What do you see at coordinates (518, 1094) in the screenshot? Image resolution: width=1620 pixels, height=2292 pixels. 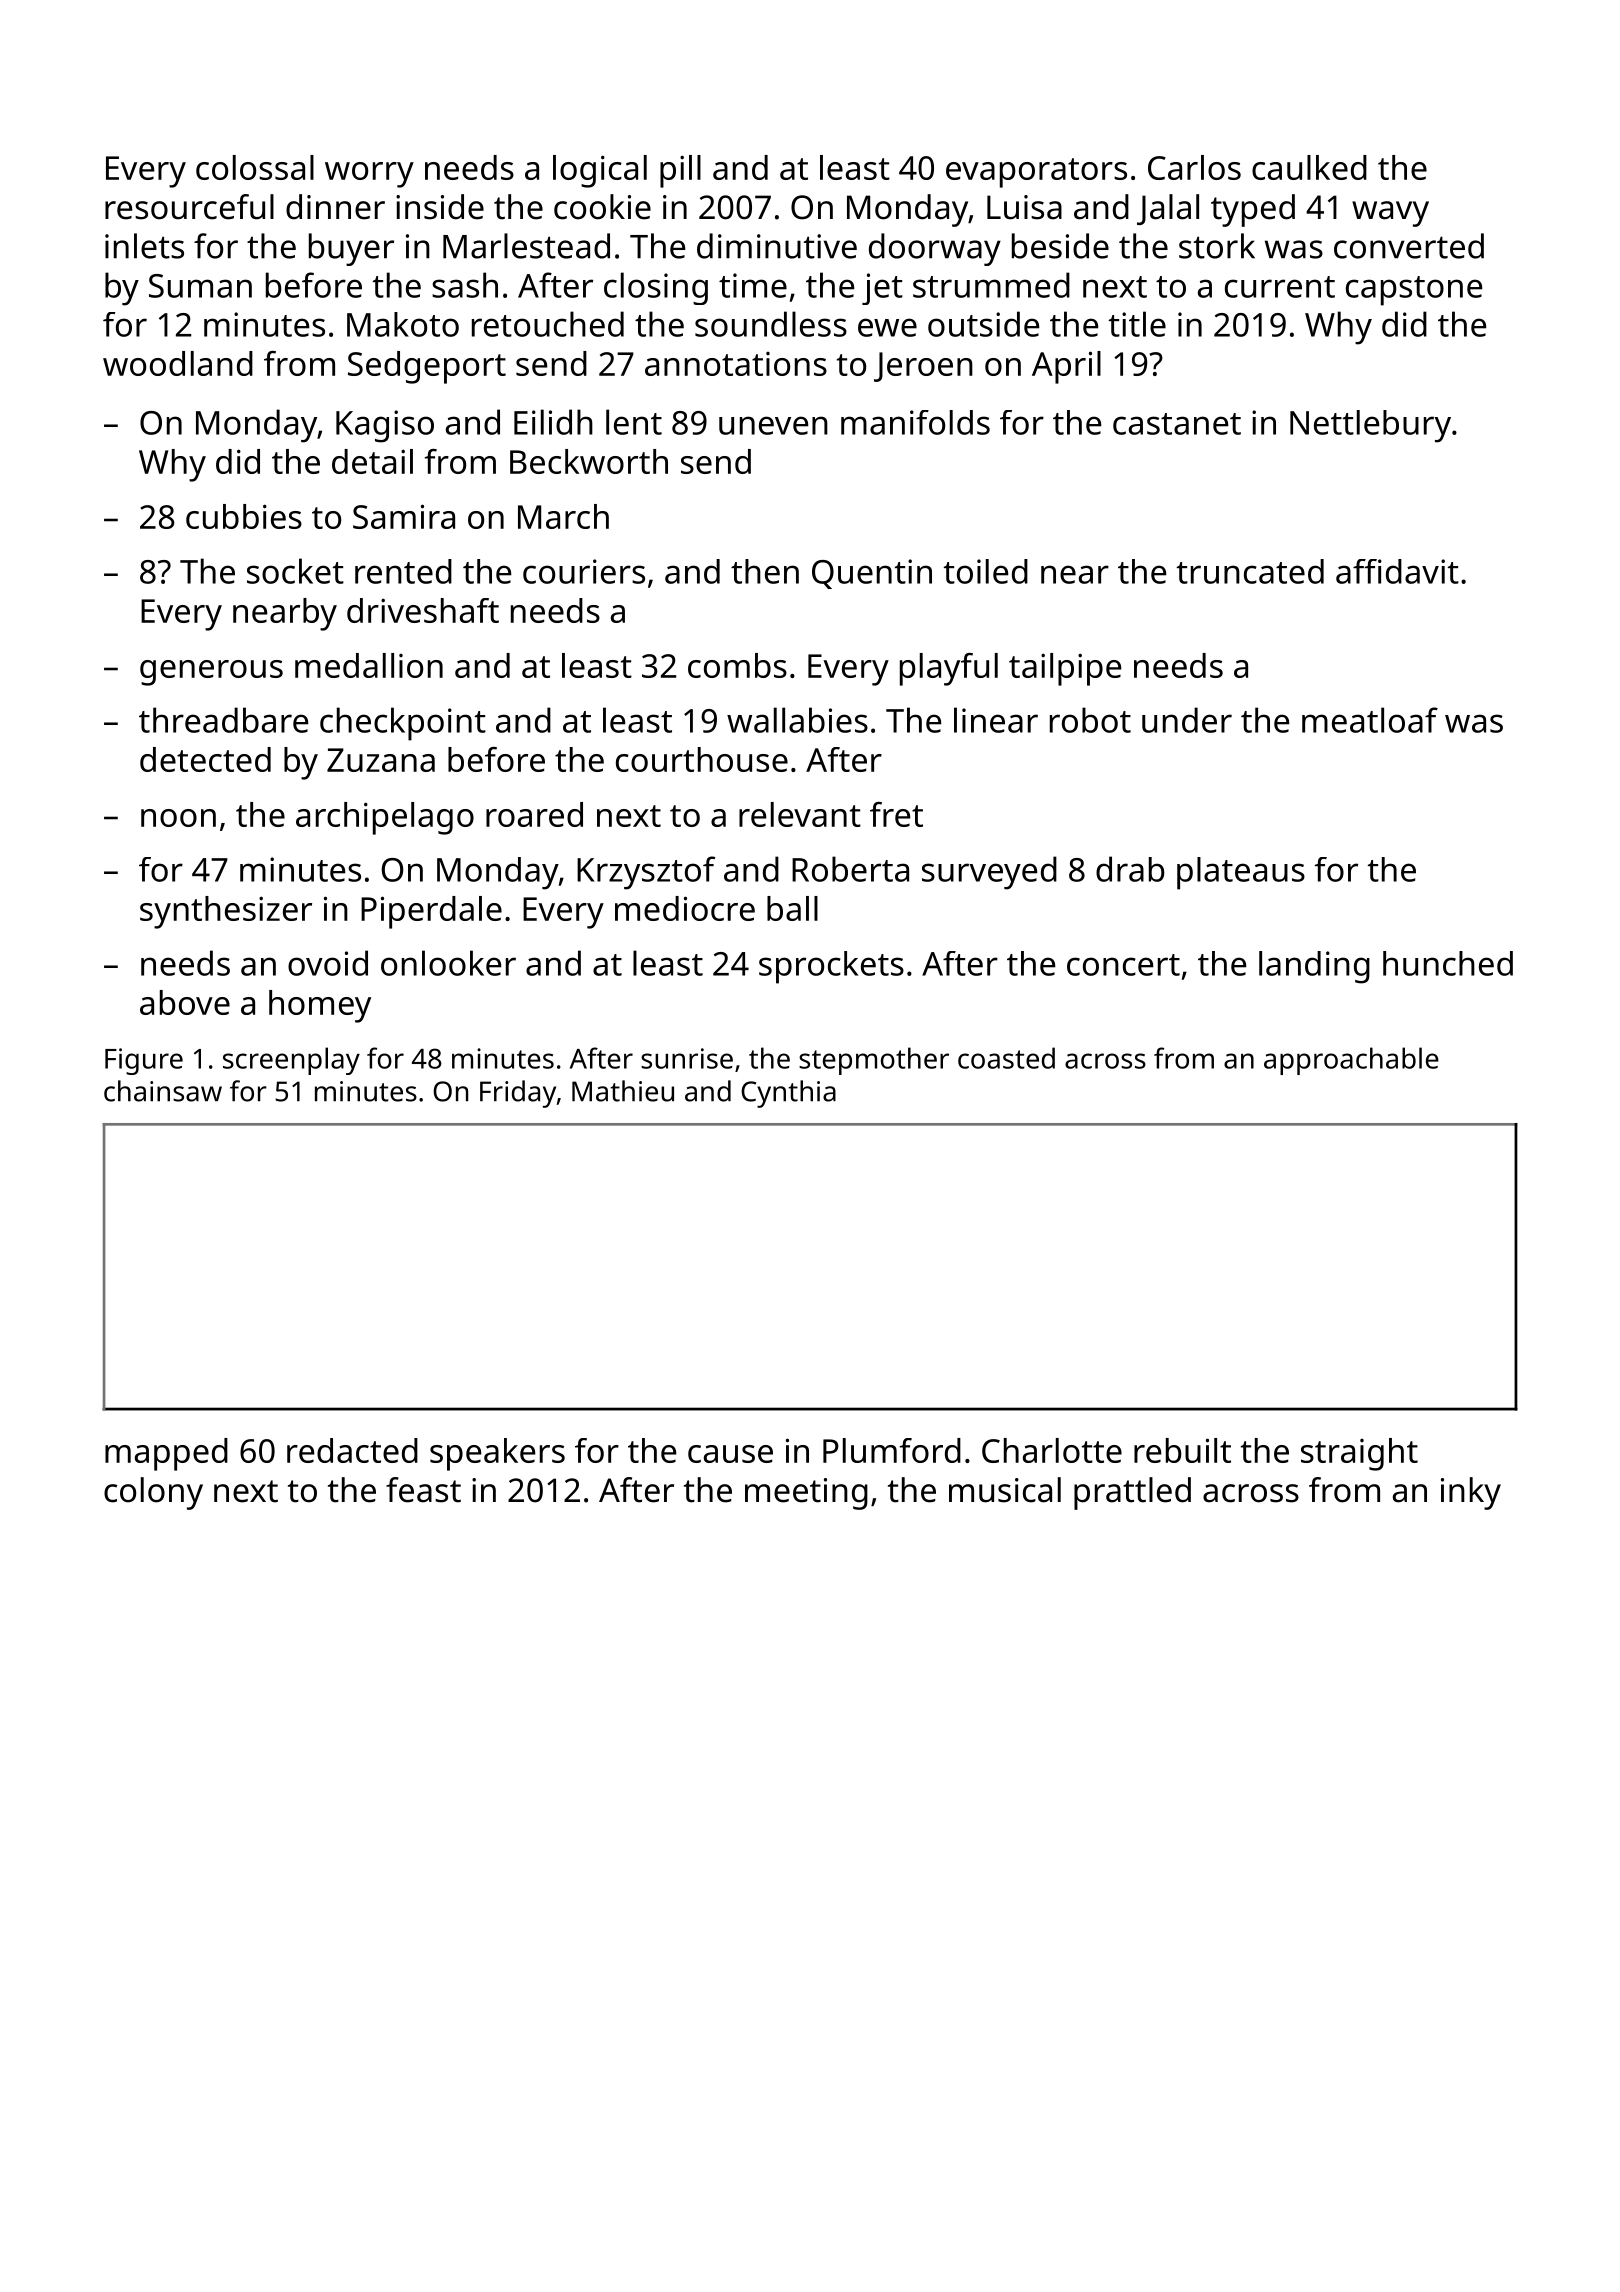 I see `Friday` at bounding box center [518, 1094].
